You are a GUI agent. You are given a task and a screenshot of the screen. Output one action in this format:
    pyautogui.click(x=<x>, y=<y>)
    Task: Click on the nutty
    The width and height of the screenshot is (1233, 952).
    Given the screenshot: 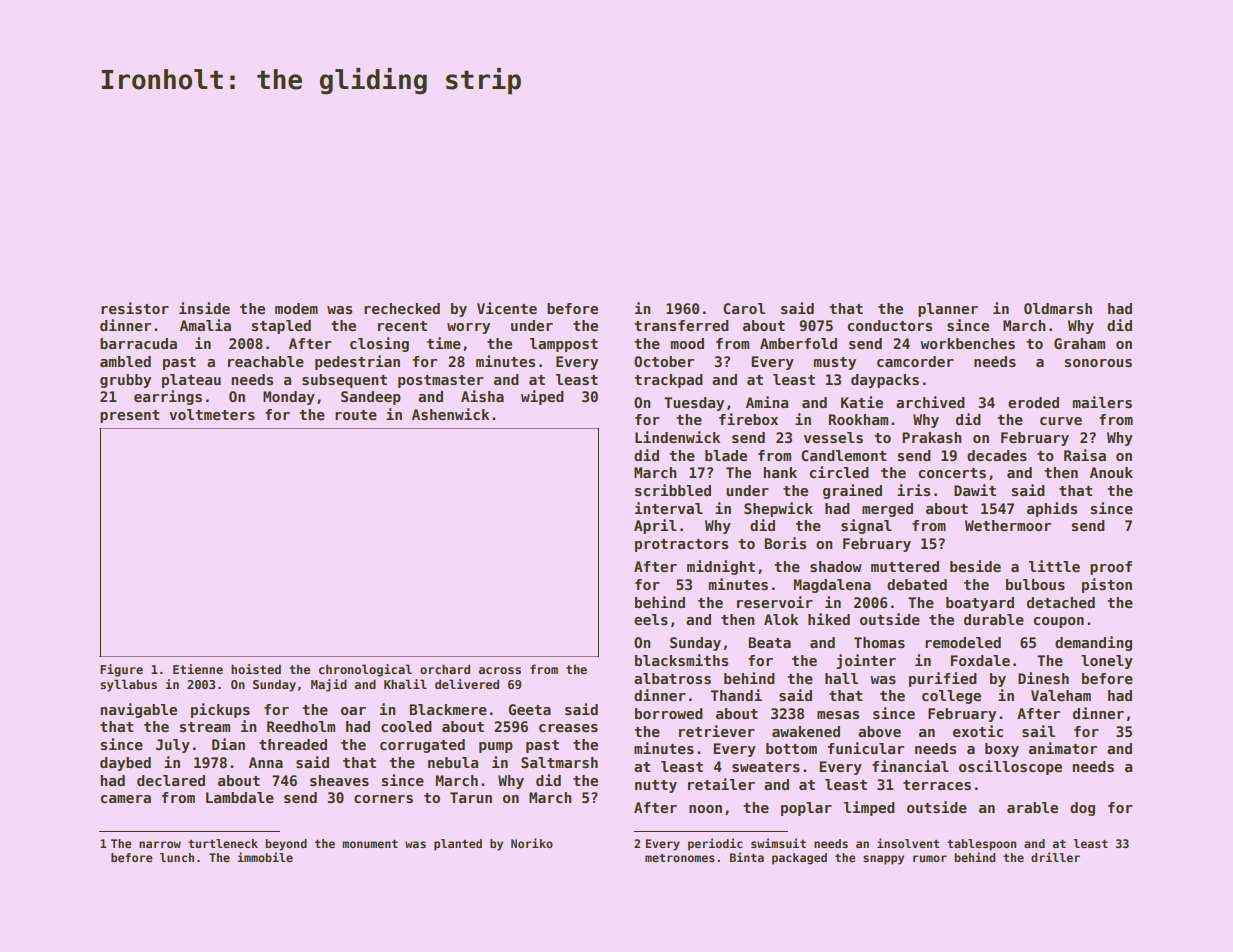 What is the action you would take?
    pyautogui.click(x=656, y=786)
